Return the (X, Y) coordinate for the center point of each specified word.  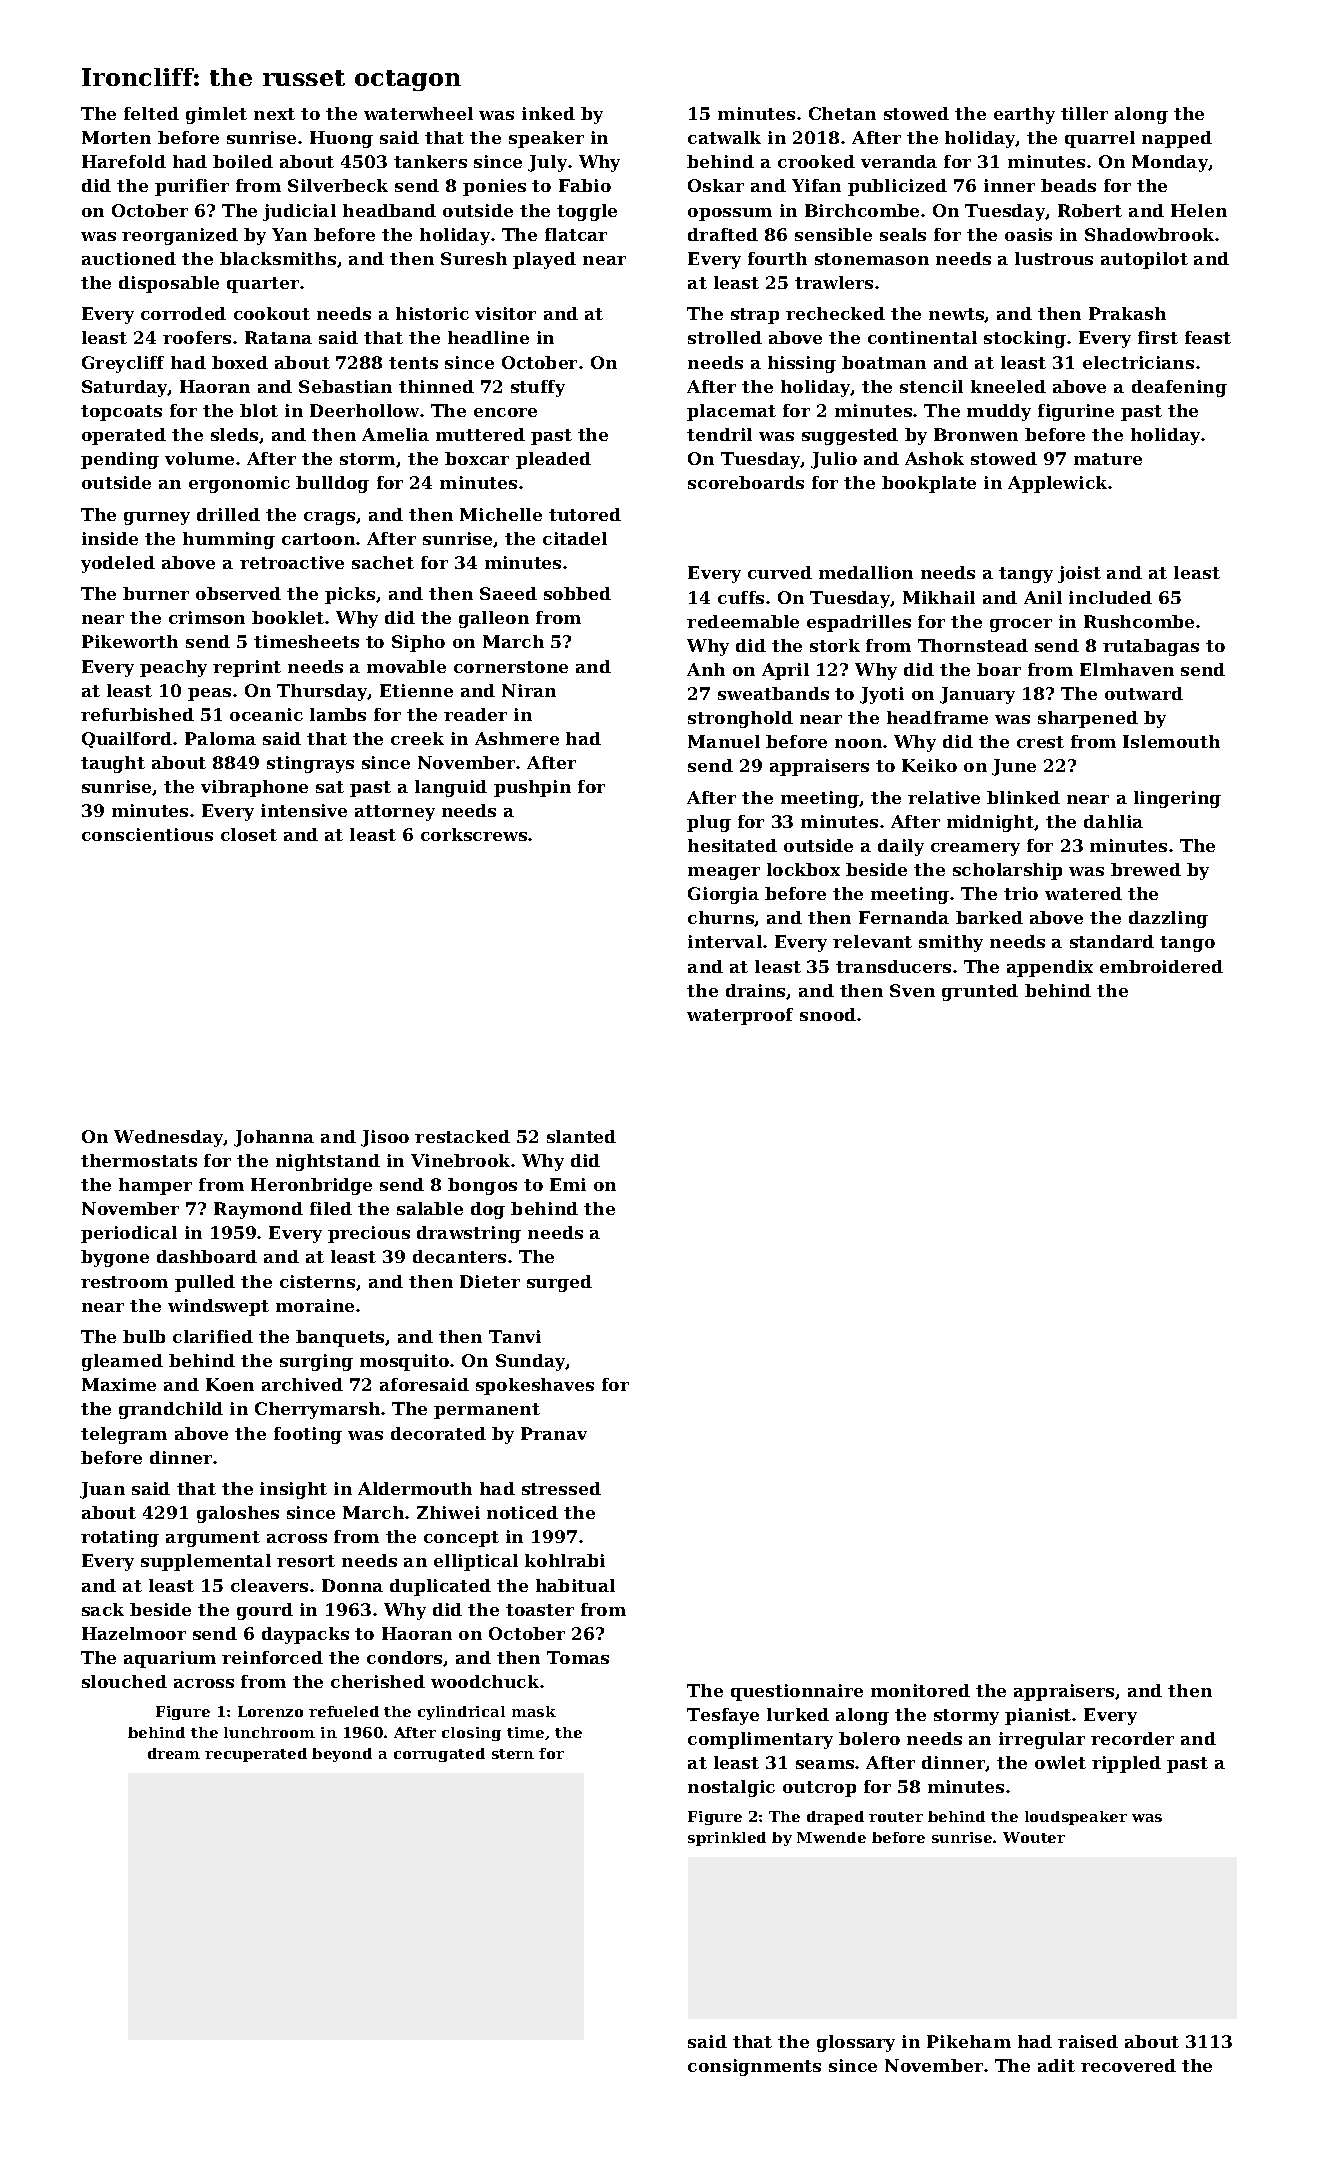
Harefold (124, 161)
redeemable (743, 621)
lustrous (1054, 258)
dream (174, 1753)
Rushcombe (1139, 621)
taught (113, 764)
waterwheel (418, 113)
